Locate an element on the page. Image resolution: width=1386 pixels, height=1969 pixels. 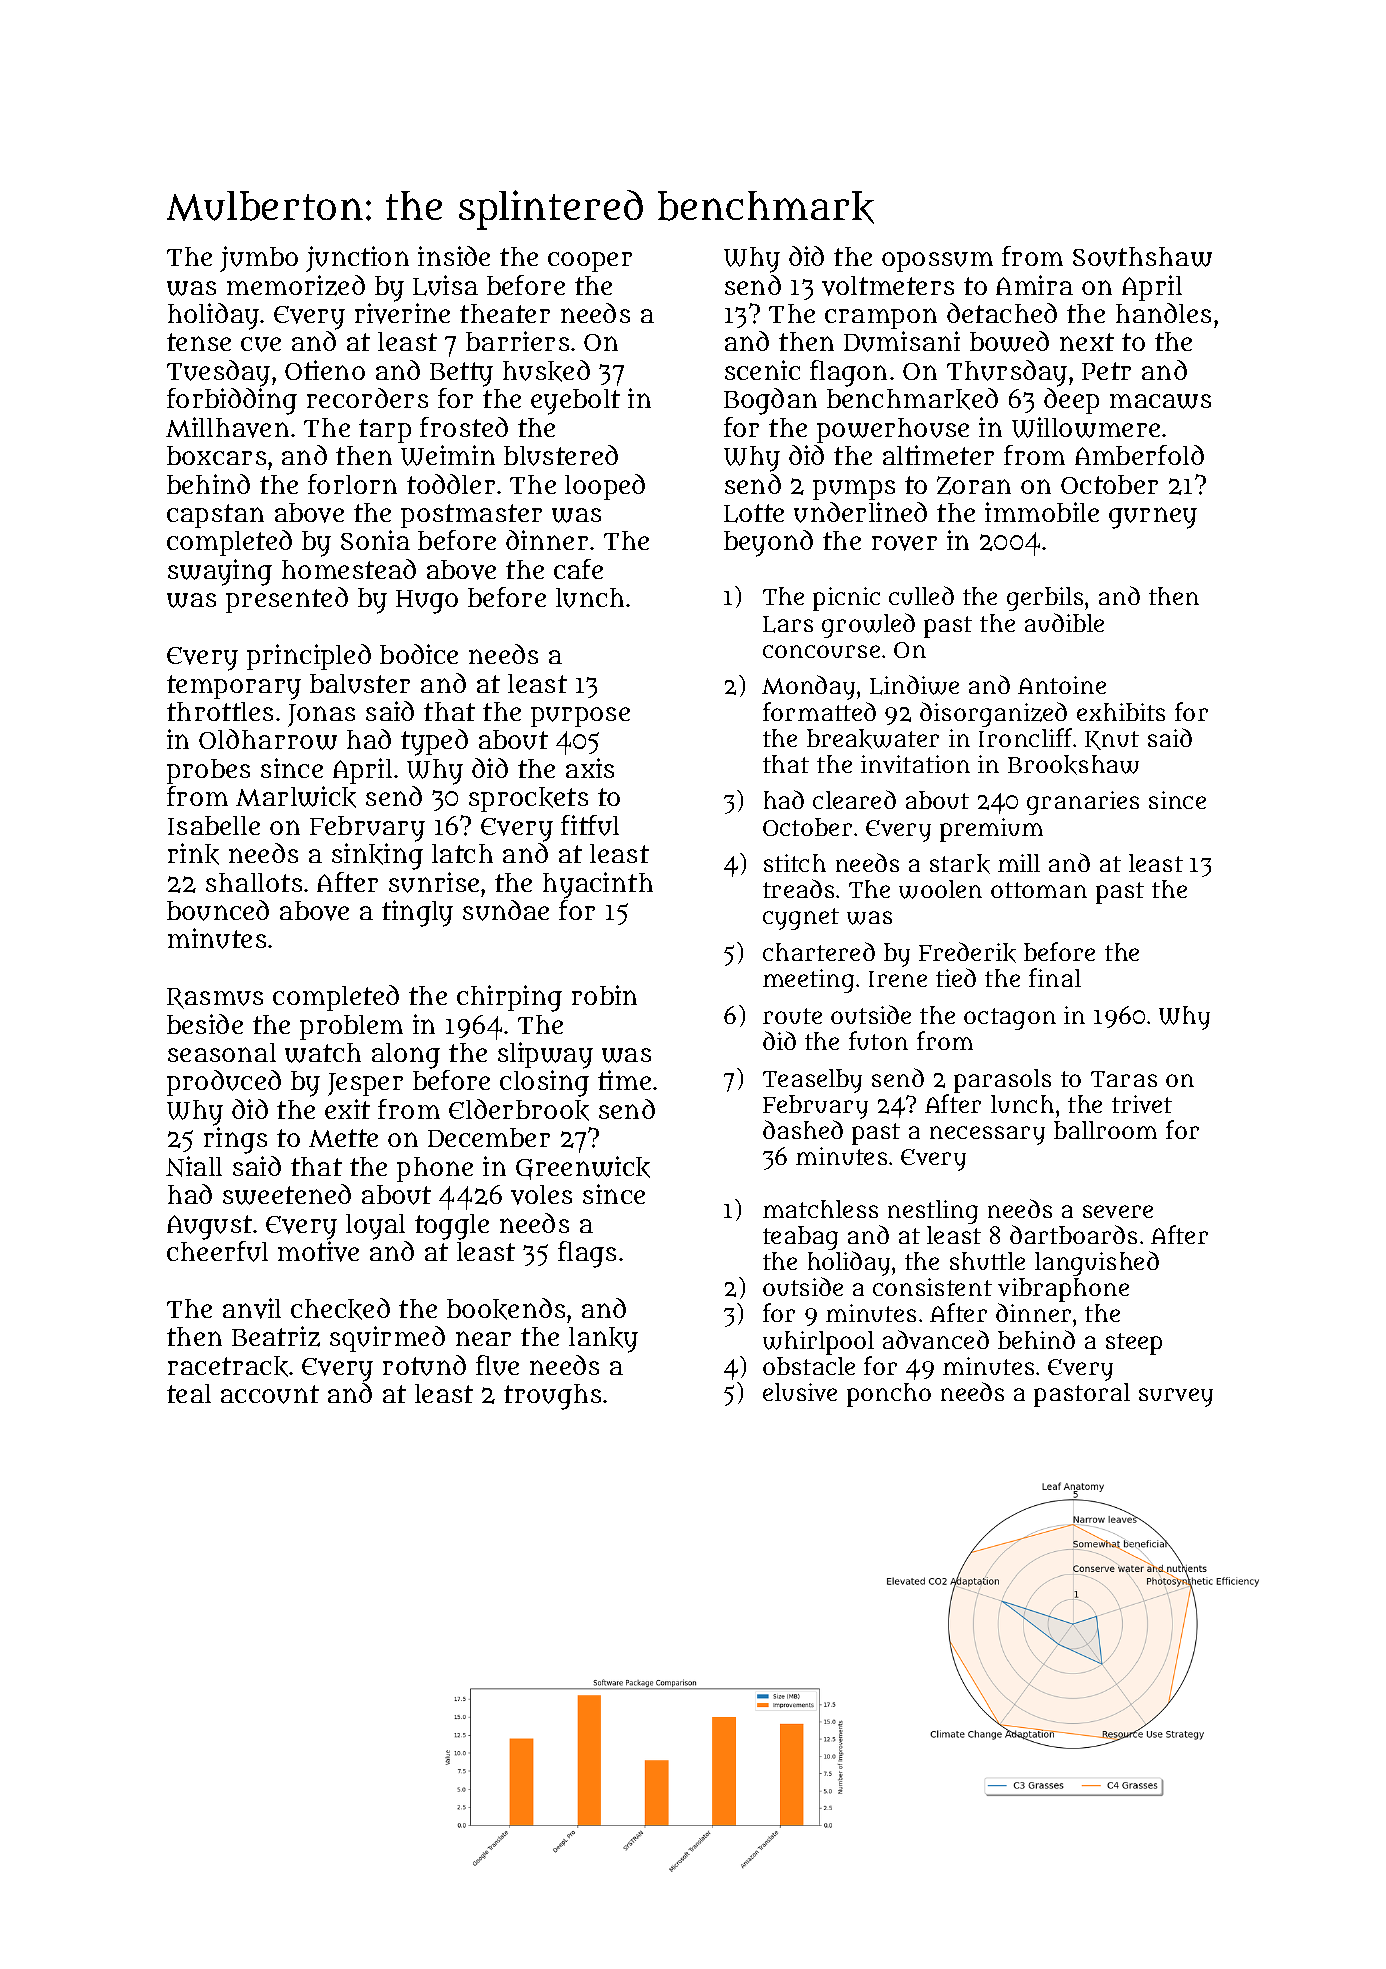
beyond is located at coordinates (768, 543).
